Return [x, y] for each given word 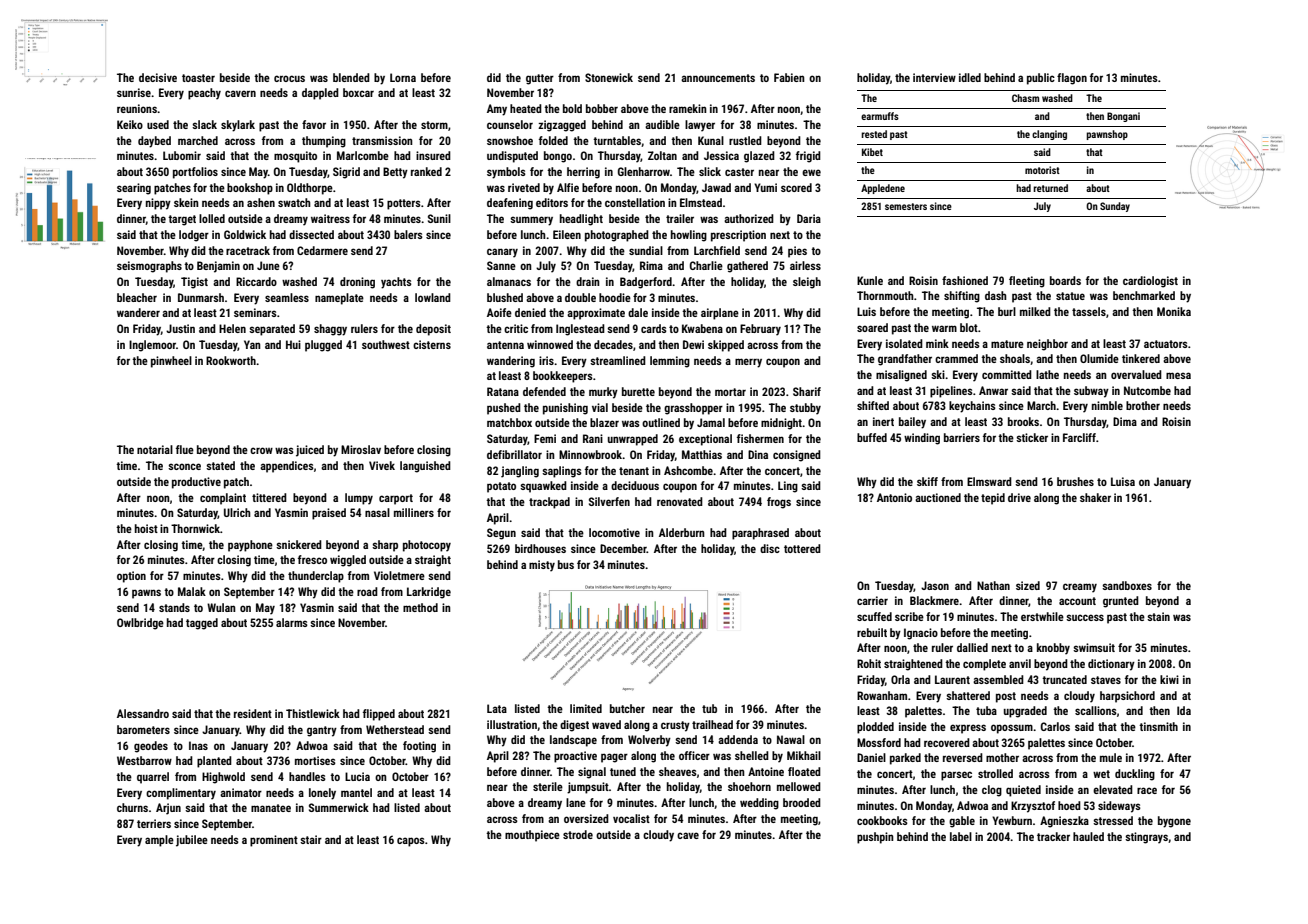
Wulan [221, 607]
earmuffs [880, 116]
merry [748, 363]
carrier [872, 600]
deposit [433, 330]
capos [411, 842]
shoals [1015, 358]
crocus [289, 78]
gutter [540, 79]
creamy [1080, 588]
